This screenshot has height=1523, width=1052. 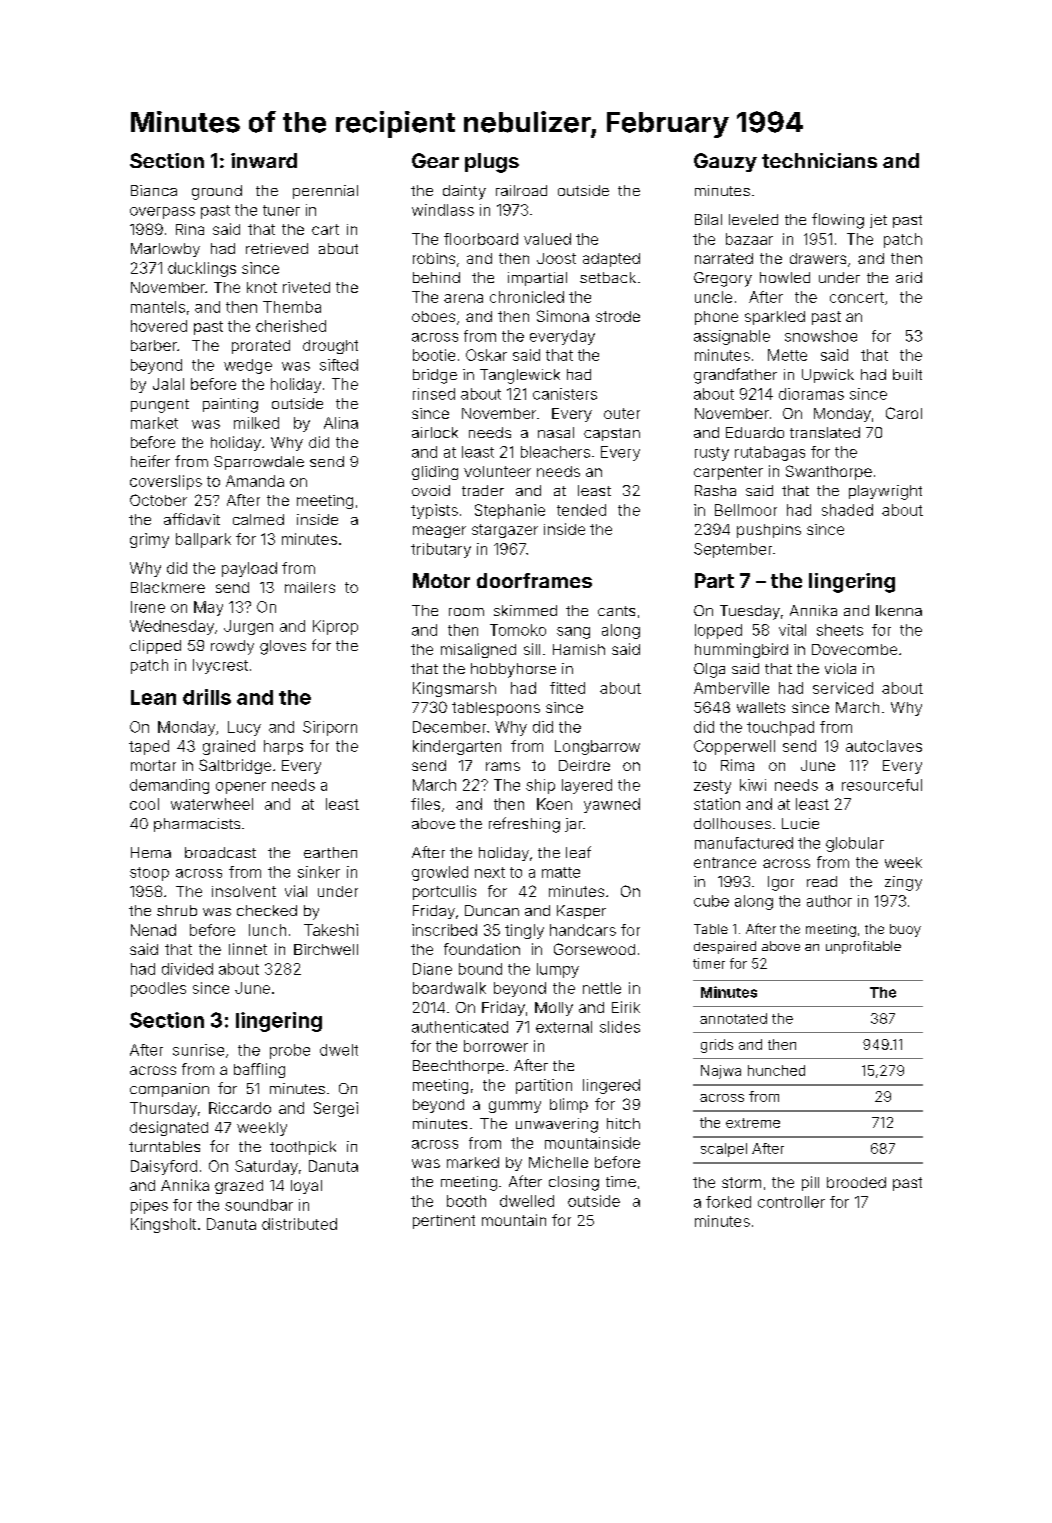 What do you see at coordinates (753, 1123) in the screenshot?
I see `extreme` at bounding box center [753, 1123].
